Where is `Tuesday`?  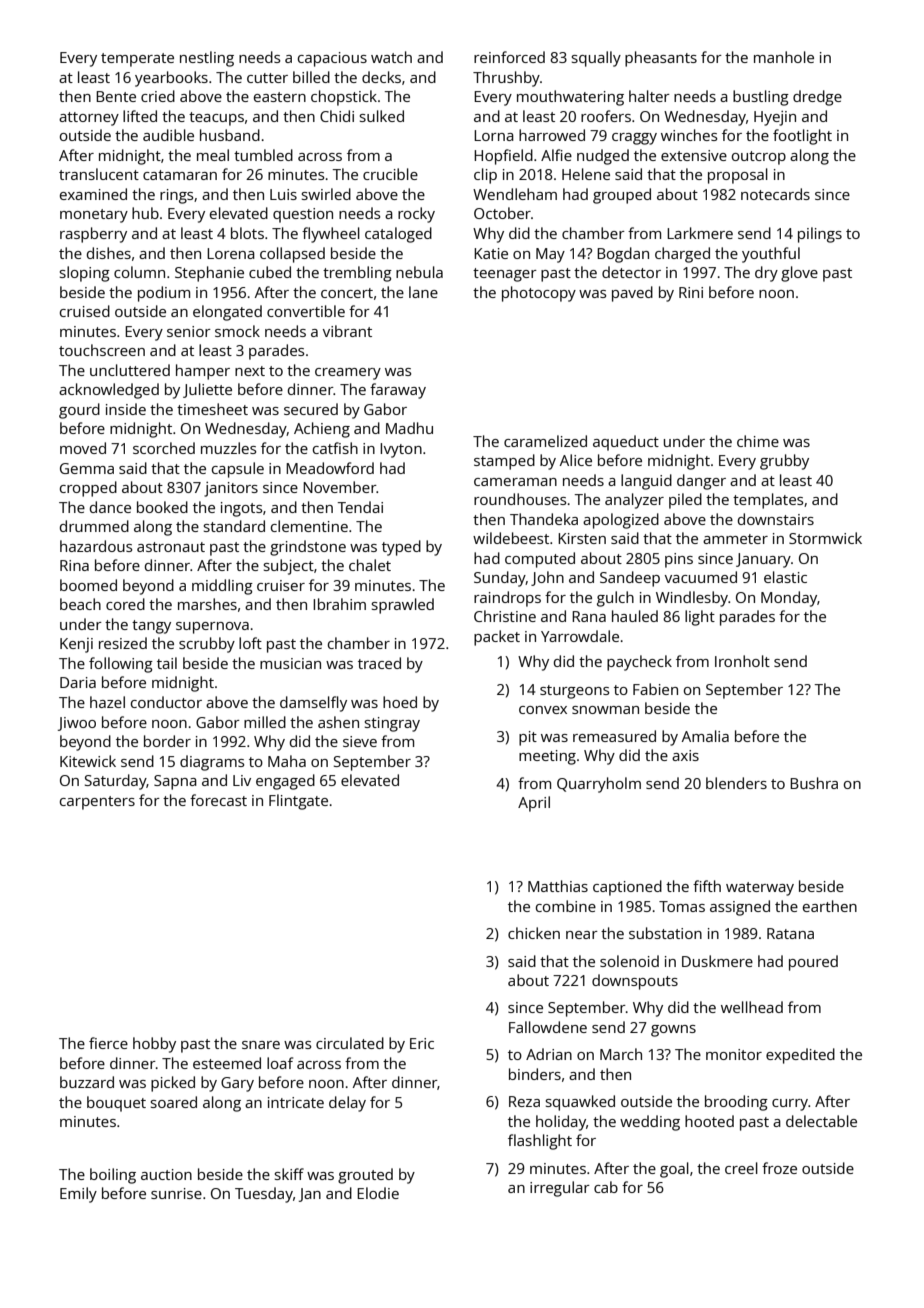 Tuesday is located at coordinates (264, 1195).
